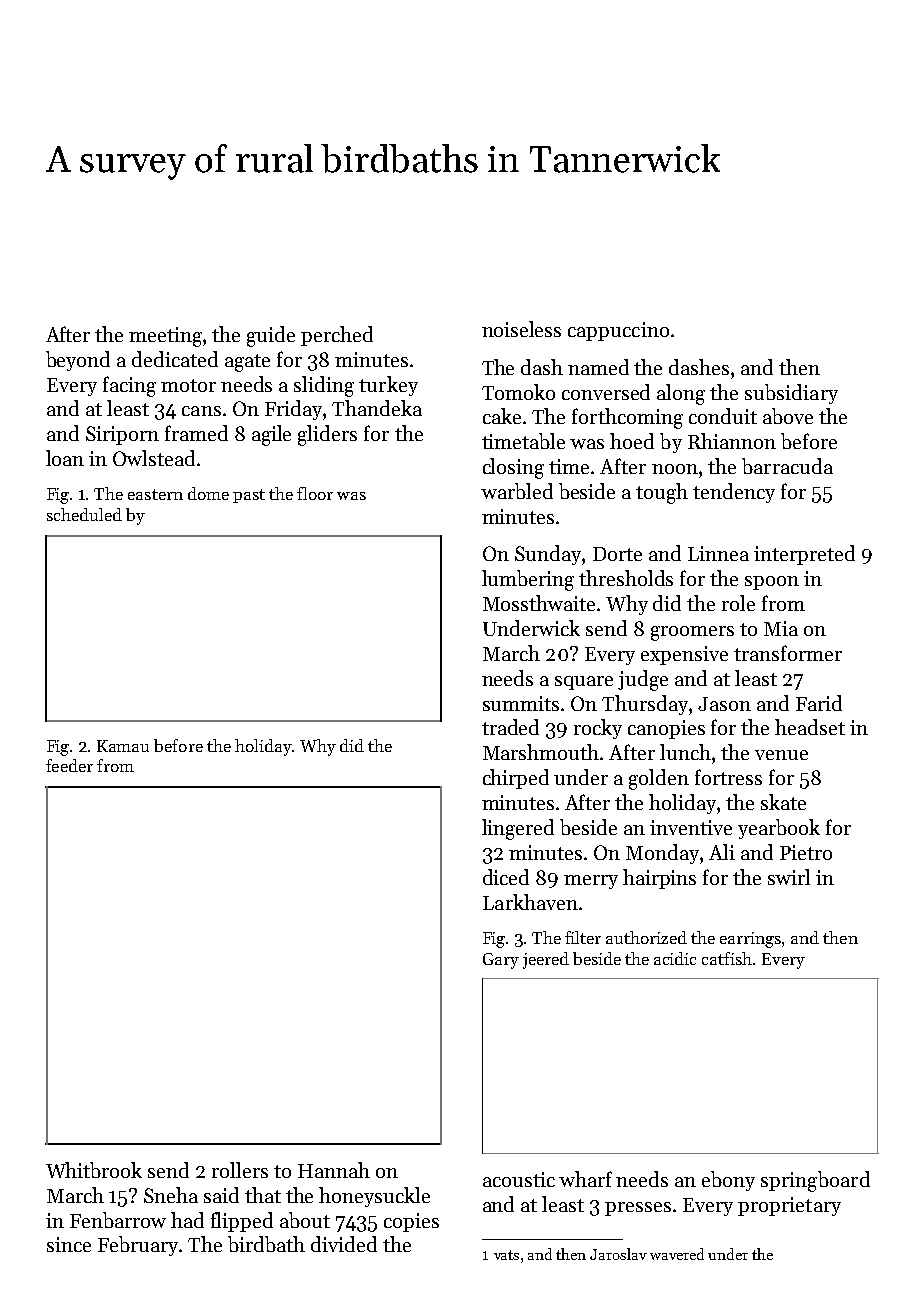 Image resolution: width=924 pixels, height=1314 pixels. Describe the element at coordinates (677, 1254) in the screenshot. I see `wavered` at that location.
